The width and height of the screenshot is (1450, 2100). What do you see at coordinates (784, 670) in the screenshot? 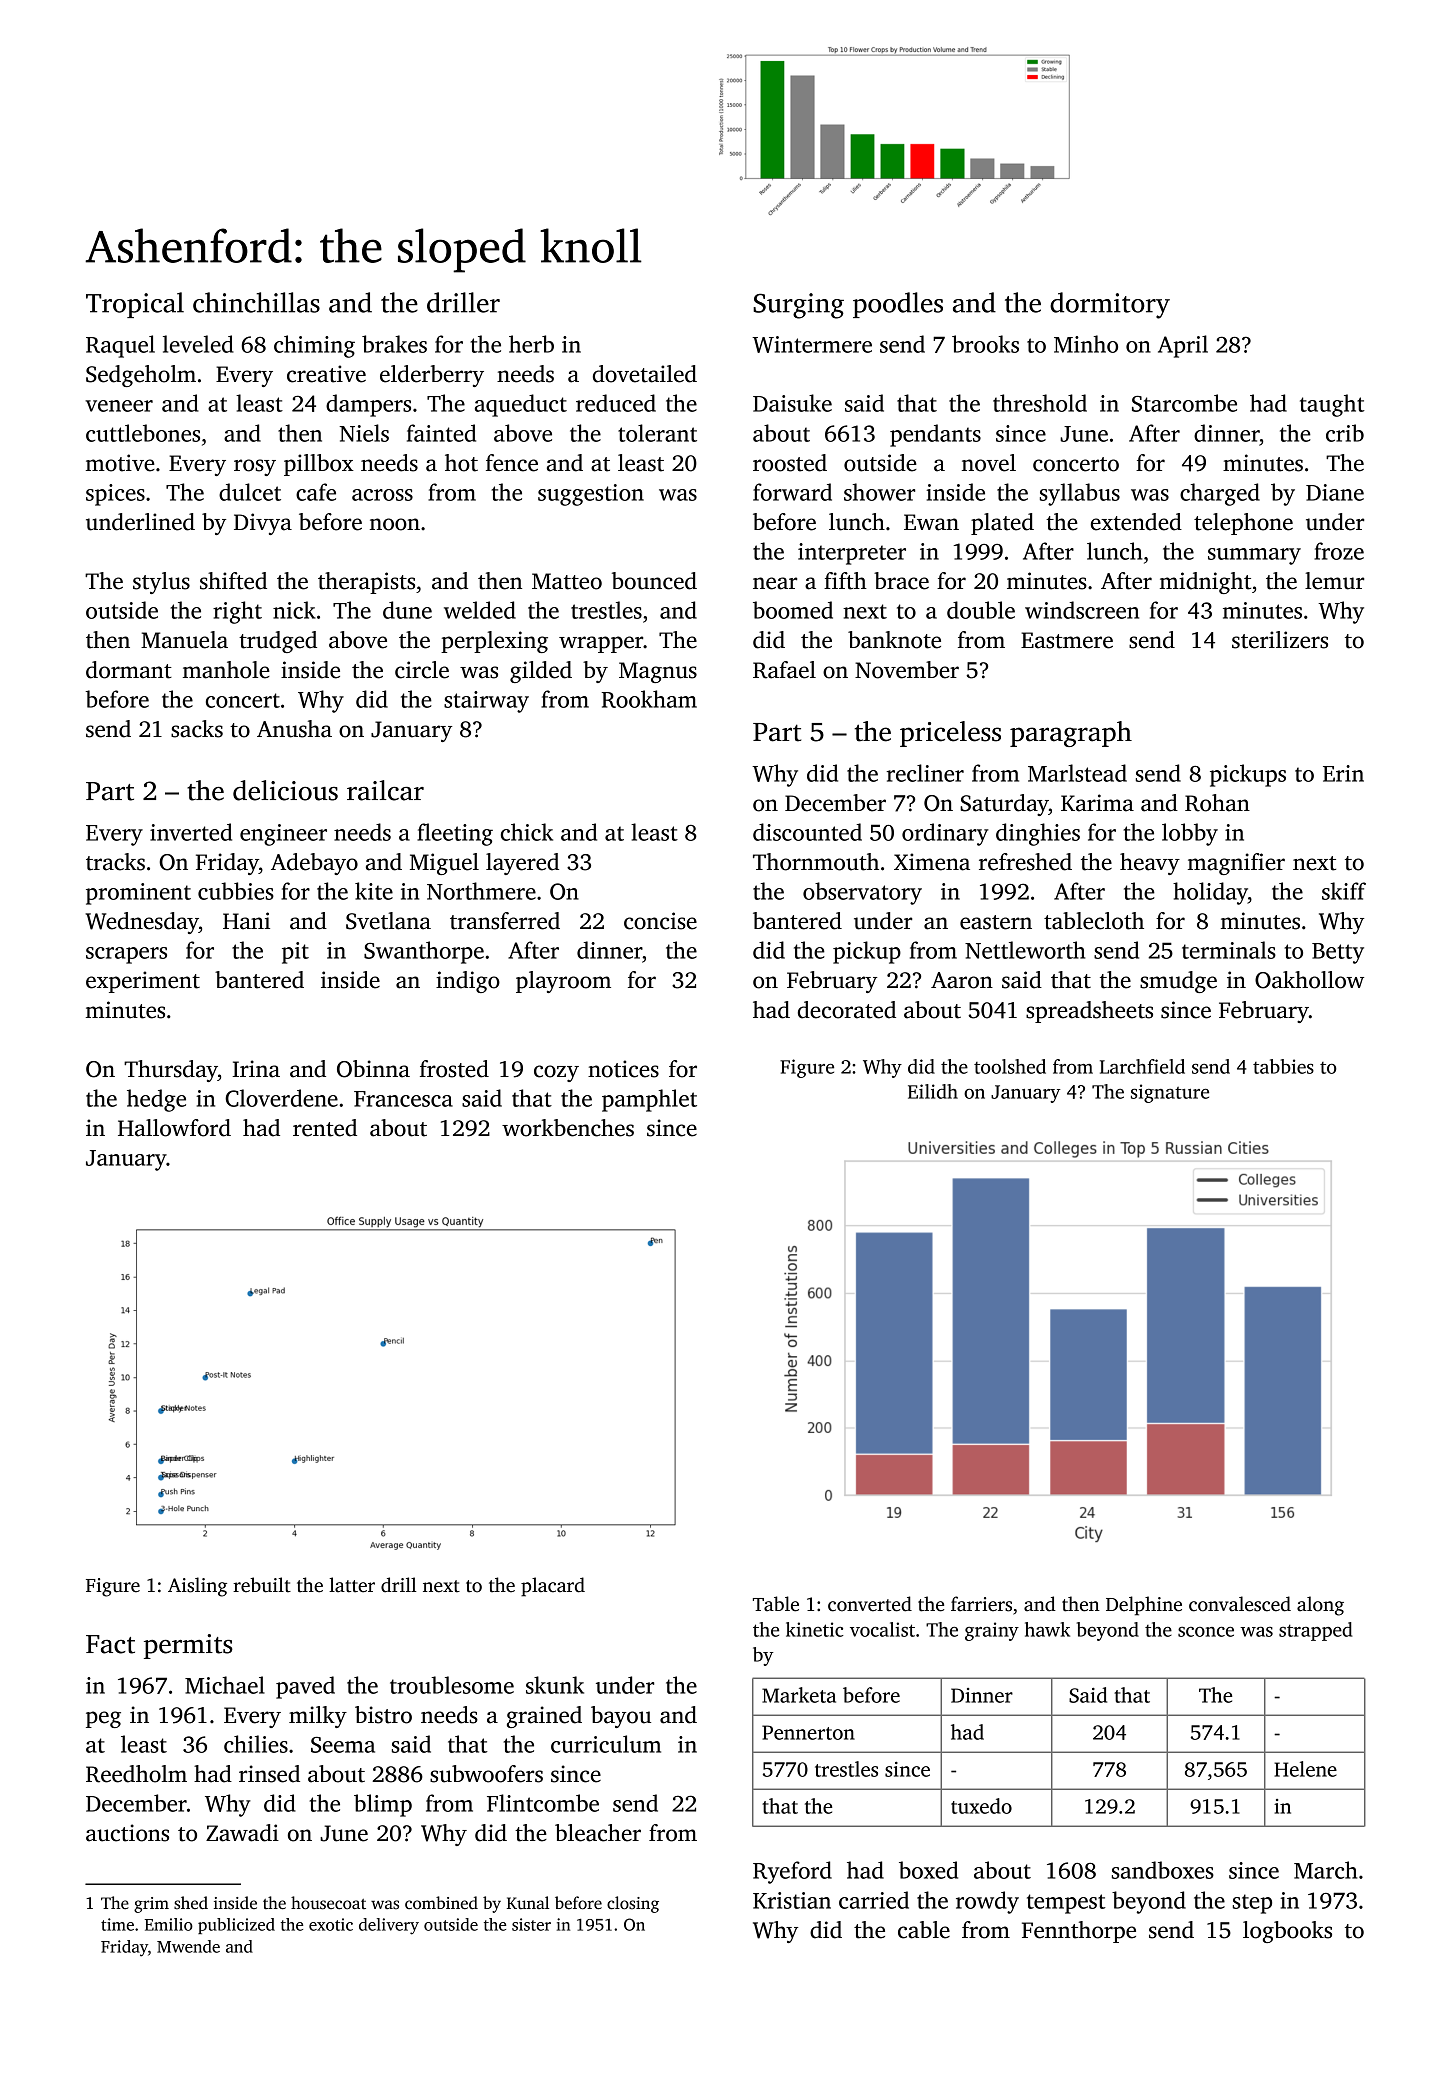
I see `Rafael` at bounding box center [784, 670].
